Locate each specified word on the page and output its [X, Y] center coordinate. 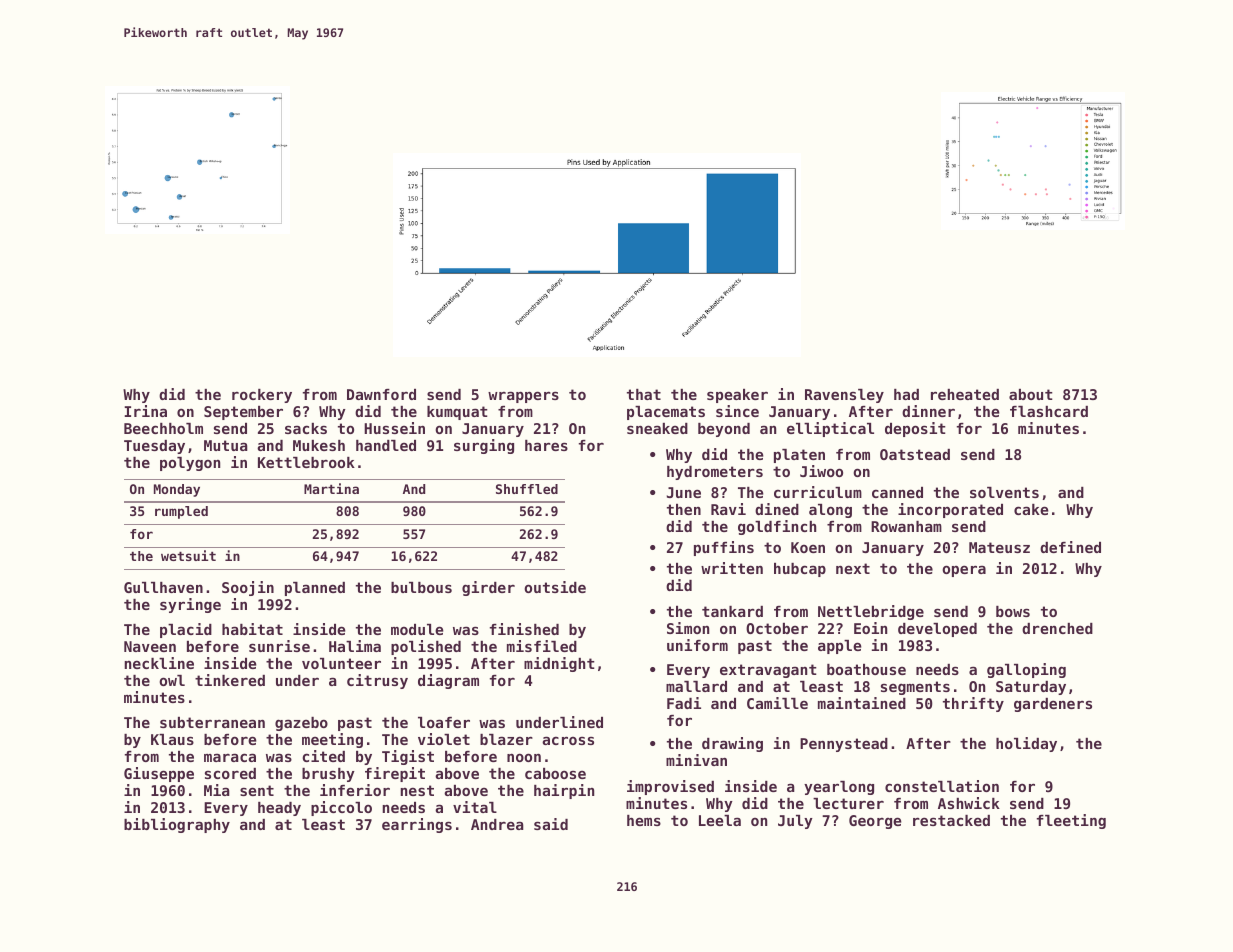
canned [897, 492]
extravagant [768, 671]
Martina [331, 488]
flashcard [1049, 411]
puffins [724, 548]
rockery [262, 396]
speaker [737, 396]
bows [1013, 611]
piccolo [341, 808]
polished [426, 647]
